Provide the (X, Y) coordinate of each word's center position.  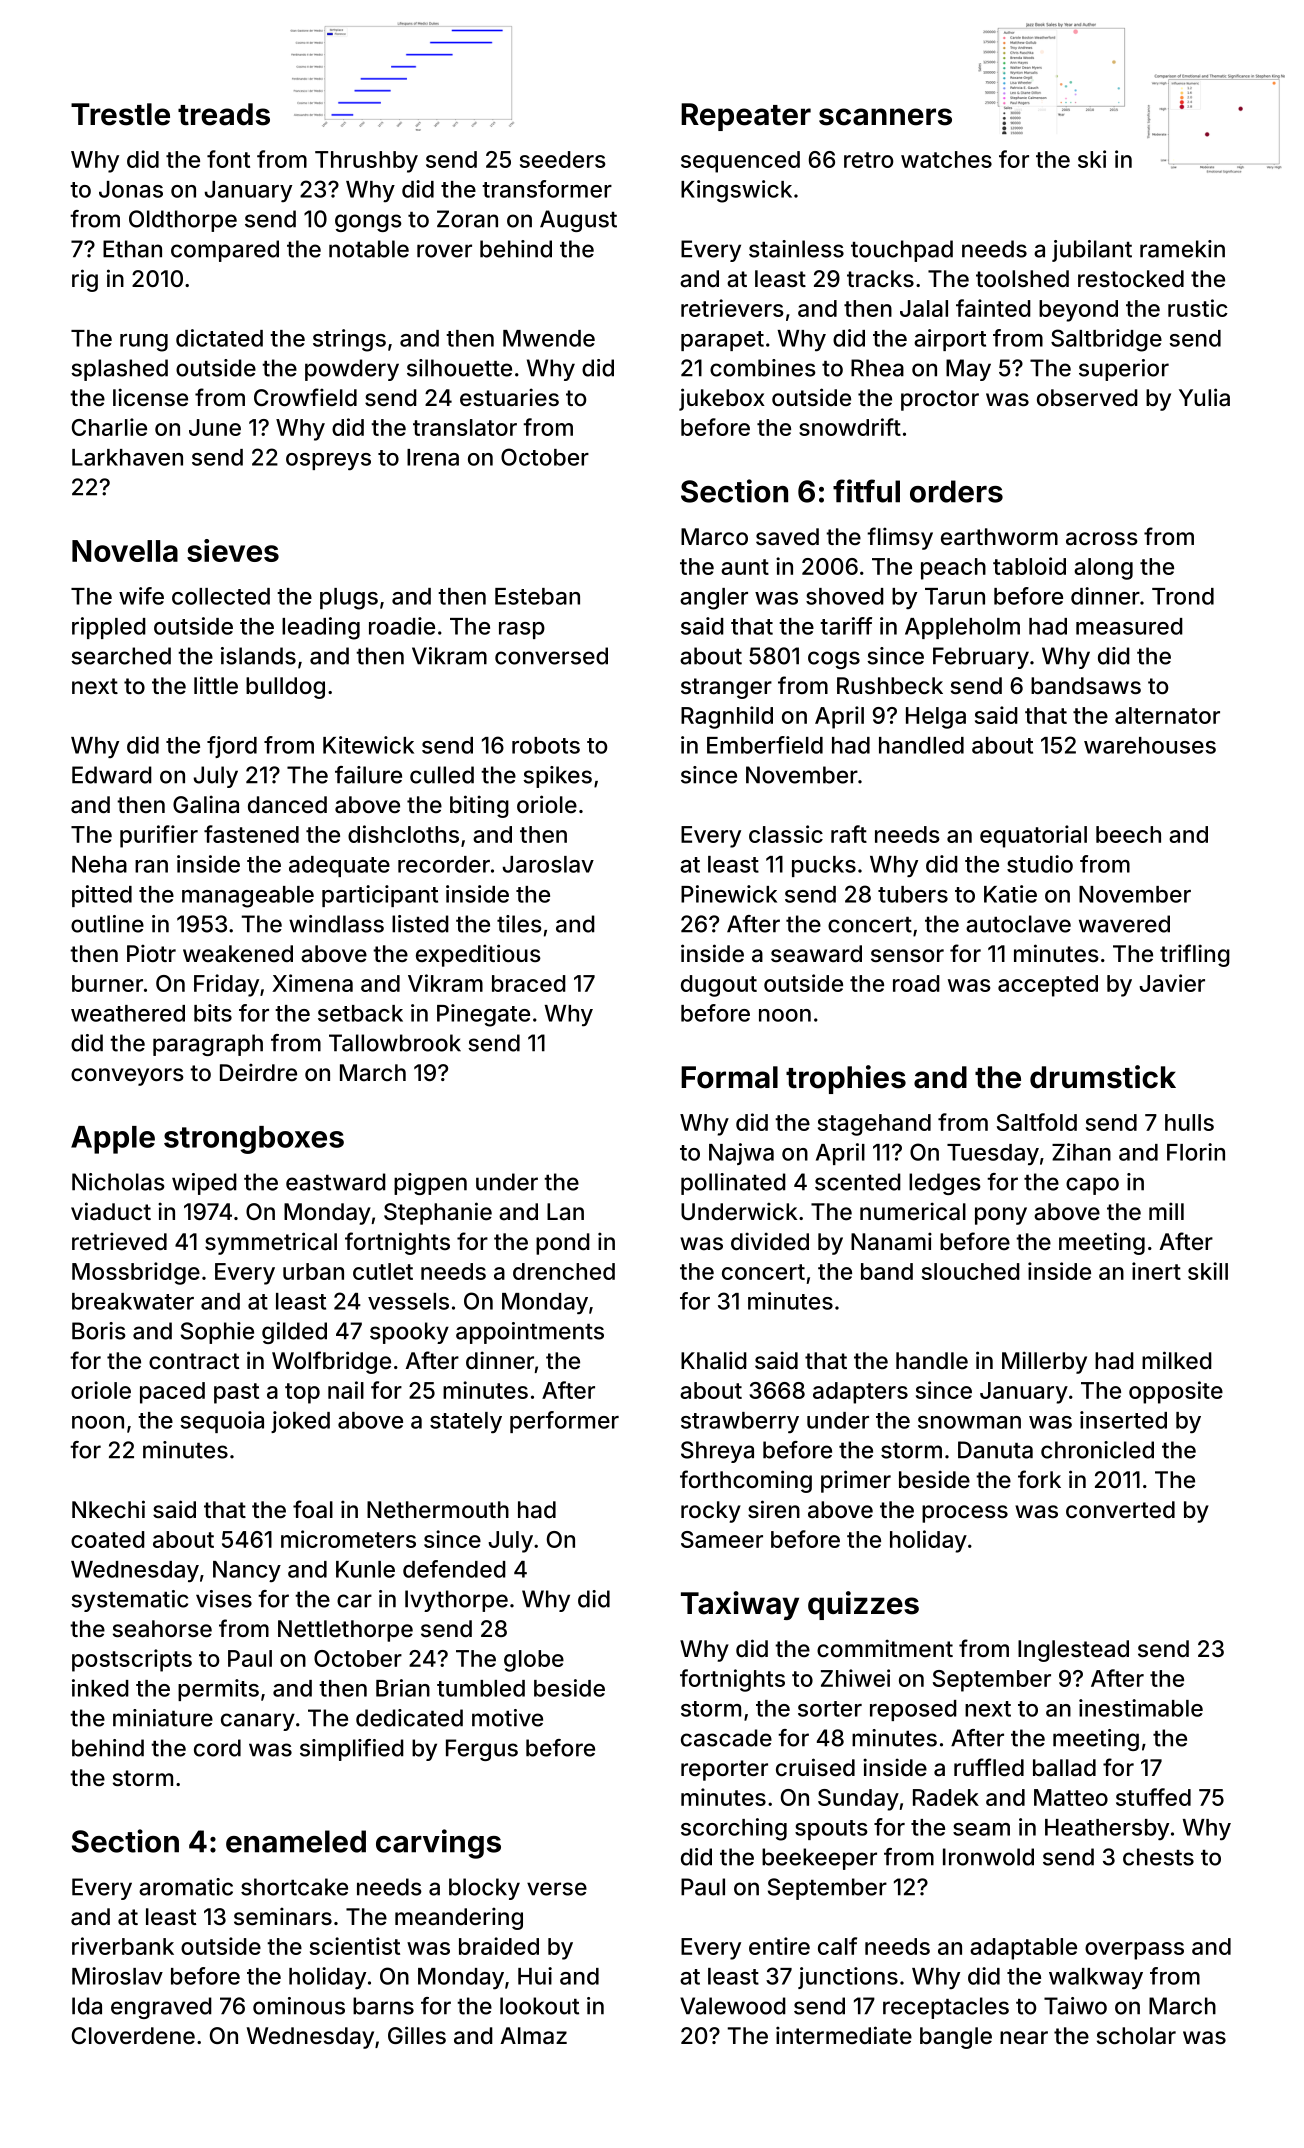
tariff (846, 626)
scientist (355, 1946)
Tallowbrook (395, 1043)
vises (224, 1599)
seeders (563, 159)
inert (1156, 1271)
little (216, 685)
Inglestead (1073, 1651)
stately (466, 1423)
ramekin (1182, 249)
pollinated (733, 1184)
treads (224, 114)
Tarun (955, 596)
